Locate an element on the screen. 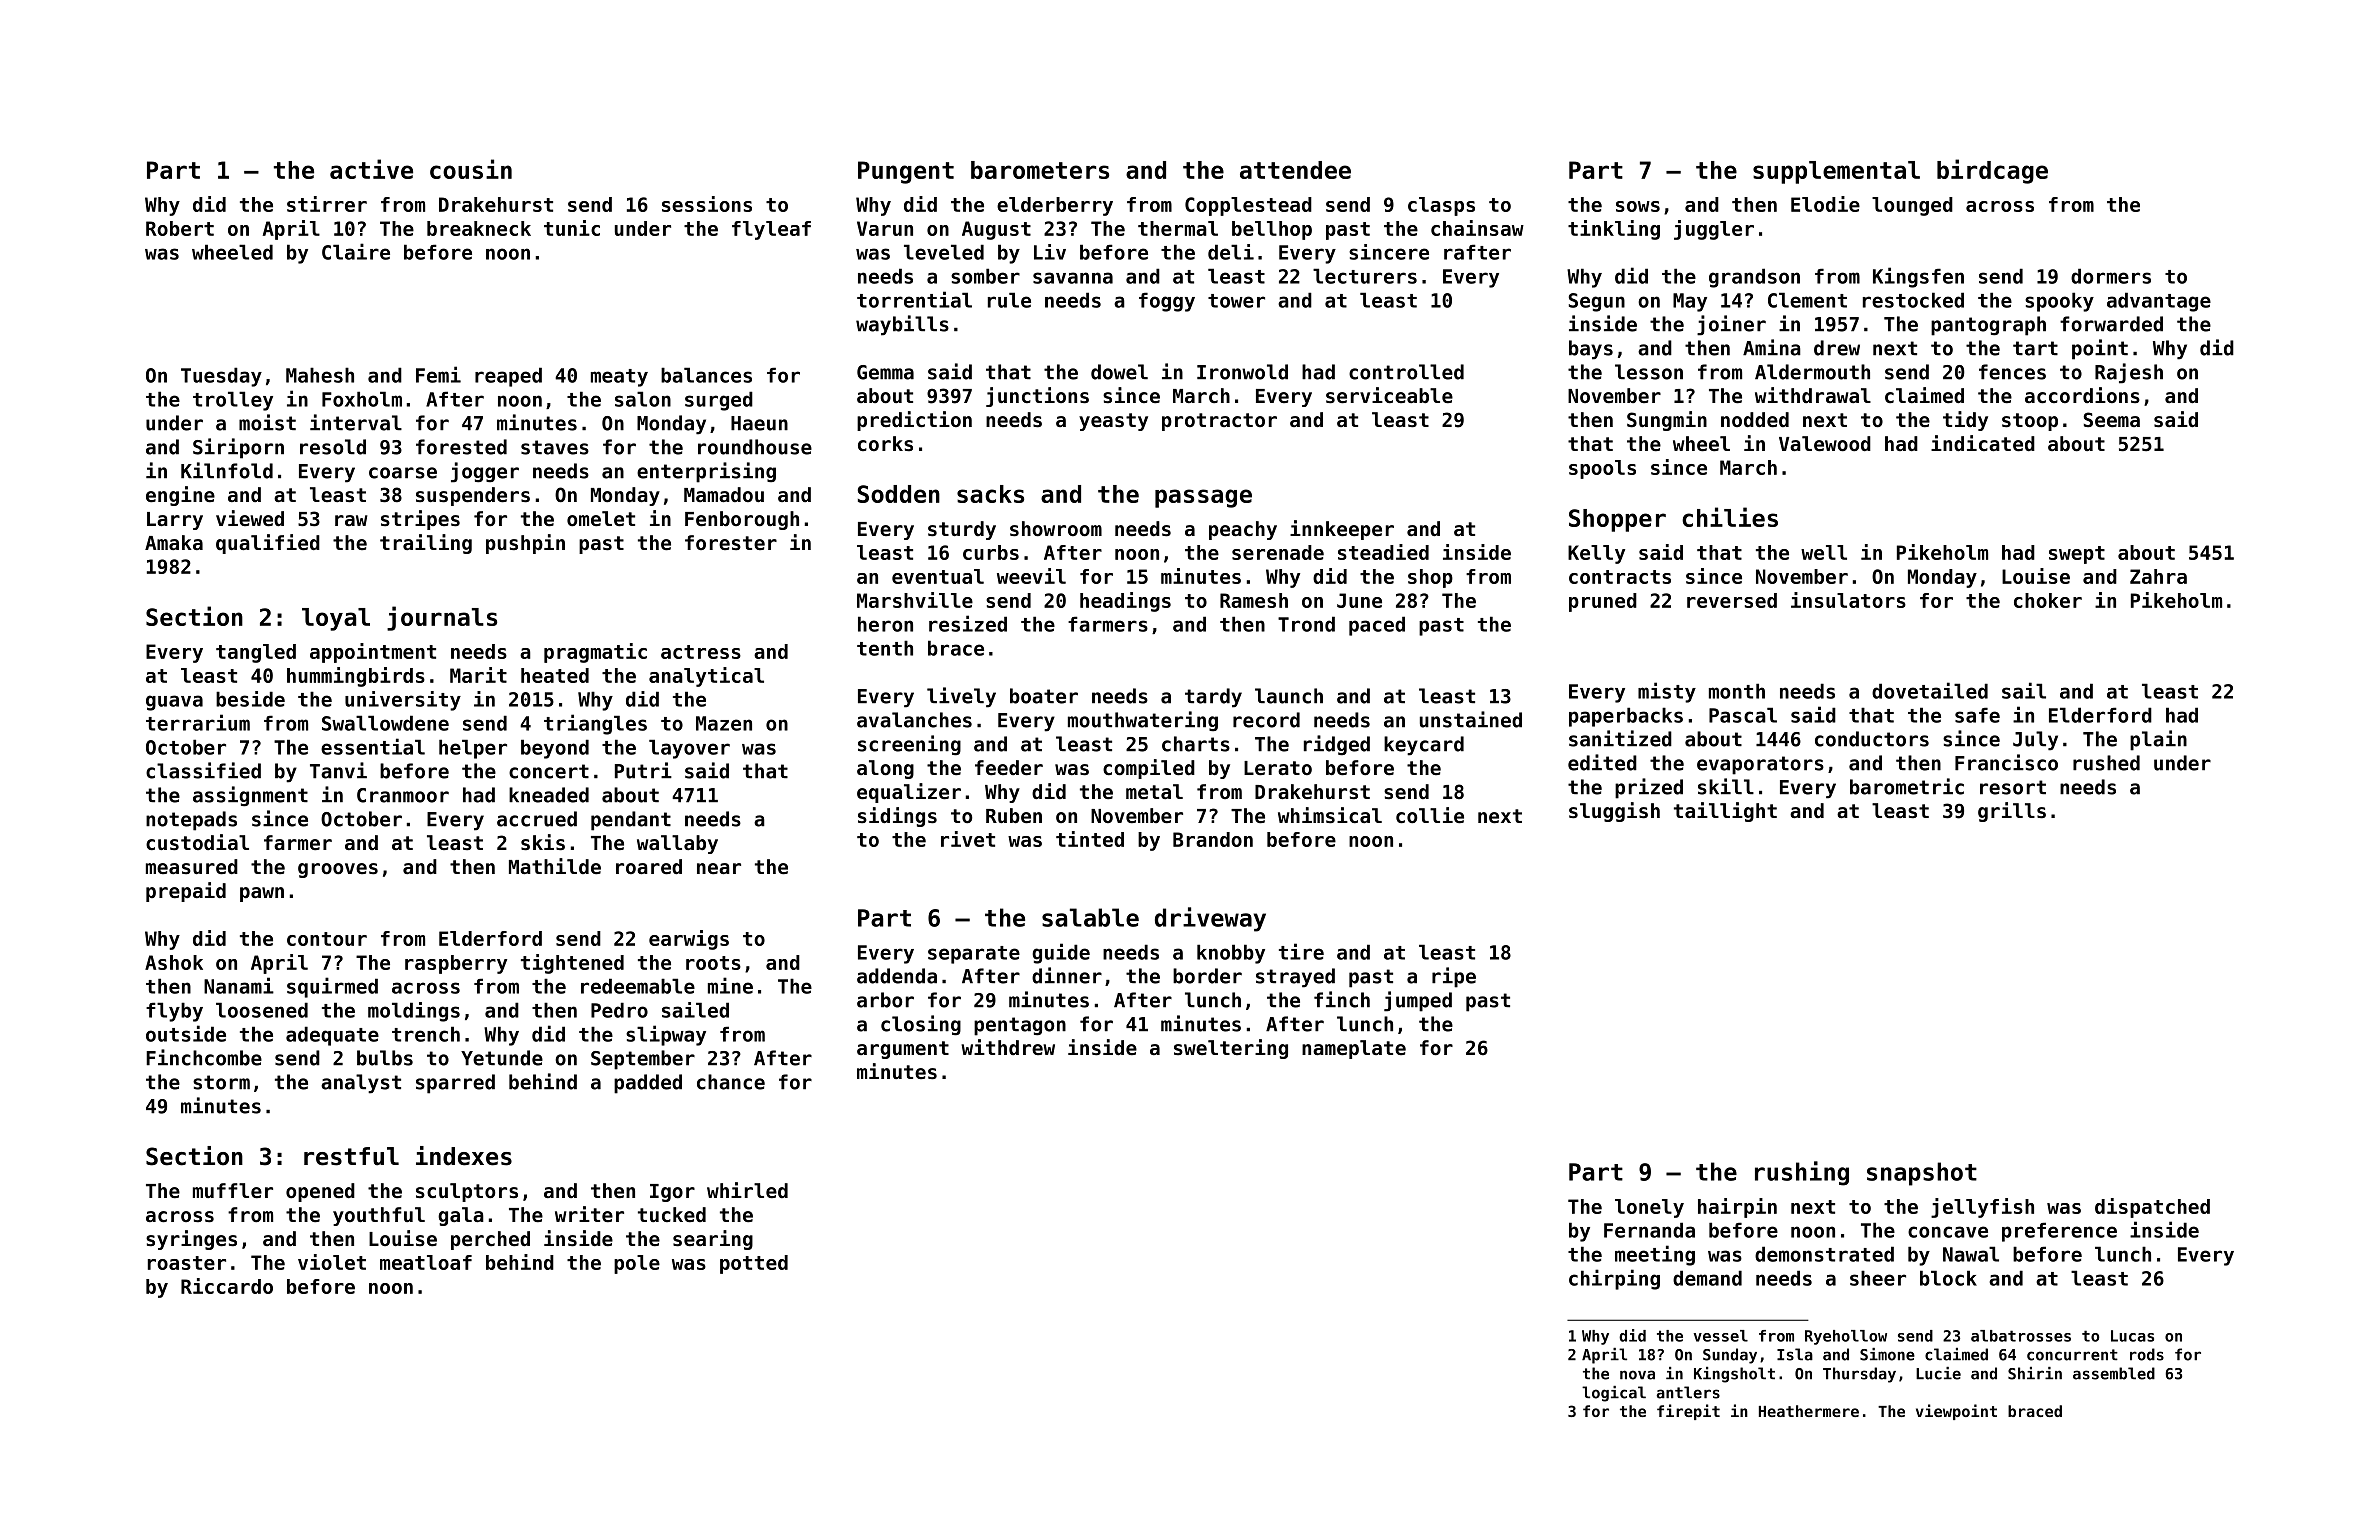 The image size is (2380, 1540). Riccardo is located at coordinates (227, 1286).
